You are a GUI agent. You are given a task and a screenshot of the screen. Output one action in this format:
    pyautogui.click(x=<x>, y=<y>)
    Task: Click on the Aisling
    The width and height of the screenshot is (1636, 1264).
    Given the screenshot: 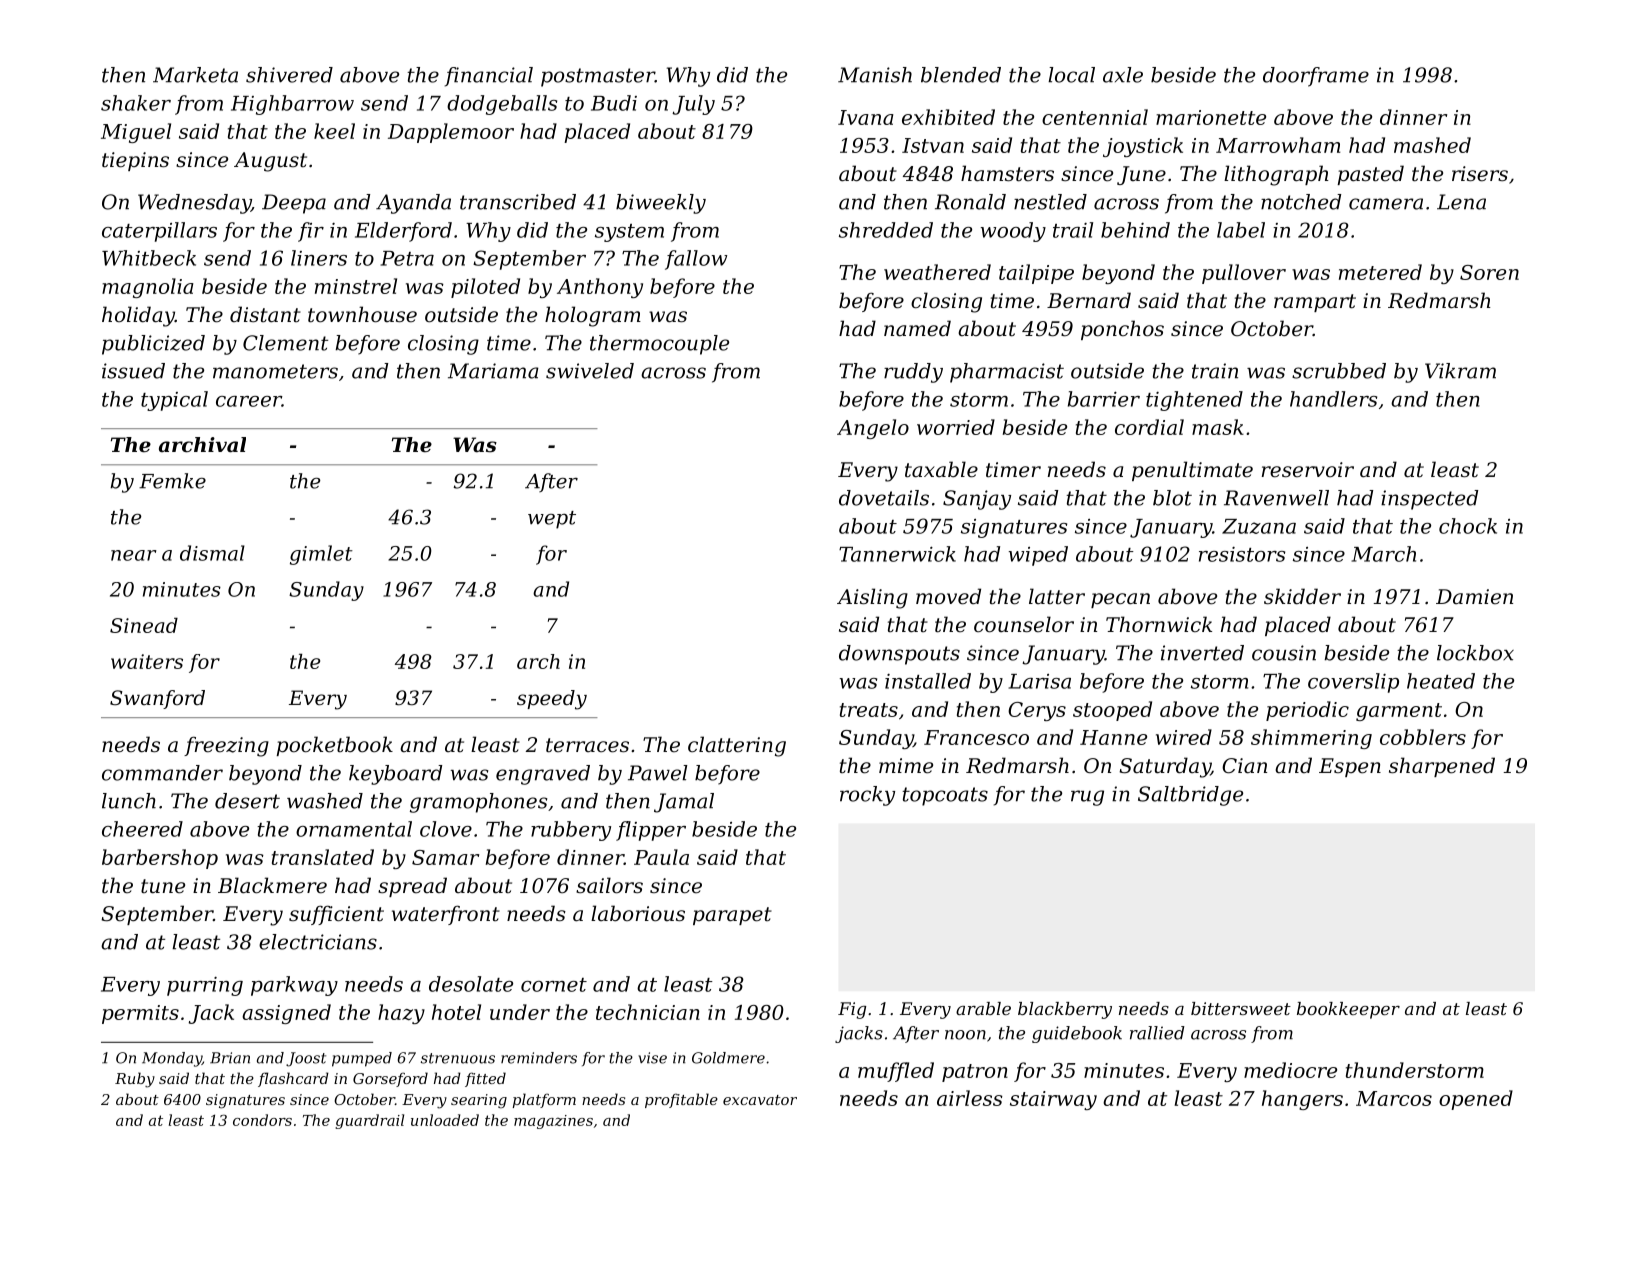 What is the action you would take?
    pyautogui.click(x=872, y=598)
